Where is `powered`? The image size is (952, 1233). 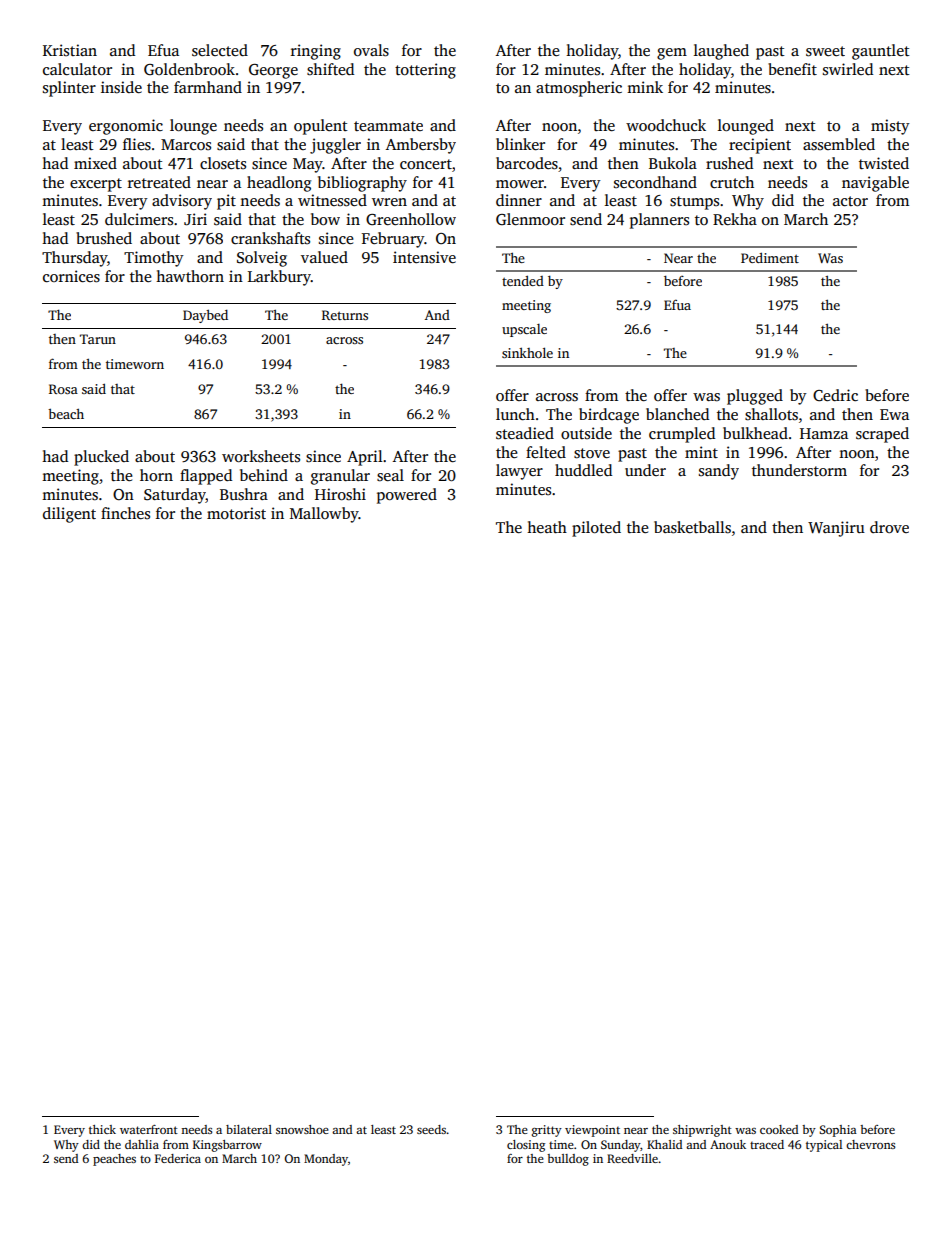 powered is located at coordinates (407, 496).
